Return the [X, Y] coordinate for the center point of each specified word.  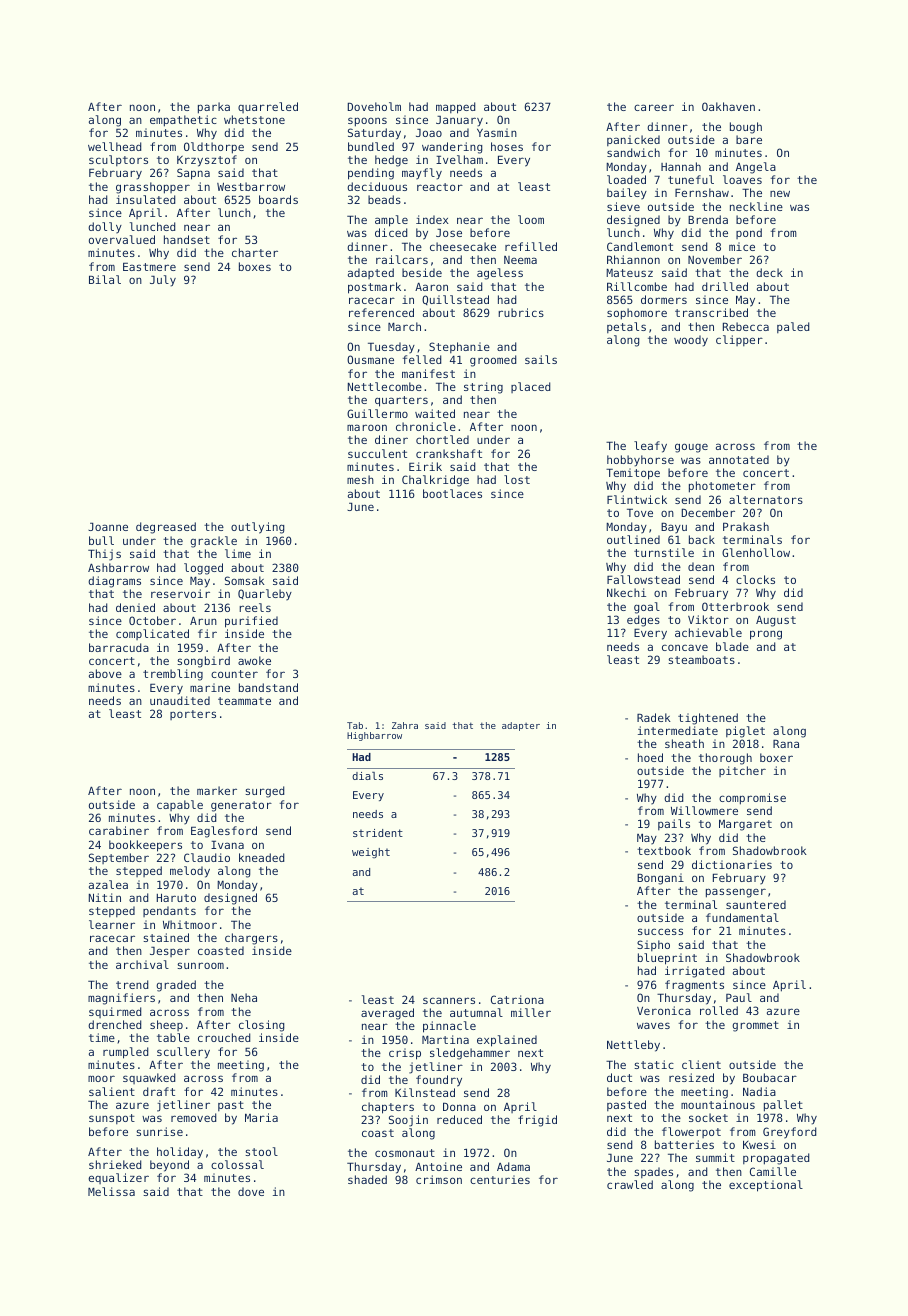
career [654, 107]
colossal [237, 1164]
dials [367, 776]
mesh [360, 479]
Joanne [108, 526]
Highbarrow [374, 736]
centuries [500, 1179]
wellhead [115, 146]
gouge [691, 448]
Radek [654, 717]
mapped [456, 108]
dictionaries [732, 864]
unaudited [180, 700]
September [119, 858]
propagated [776, 1159]
